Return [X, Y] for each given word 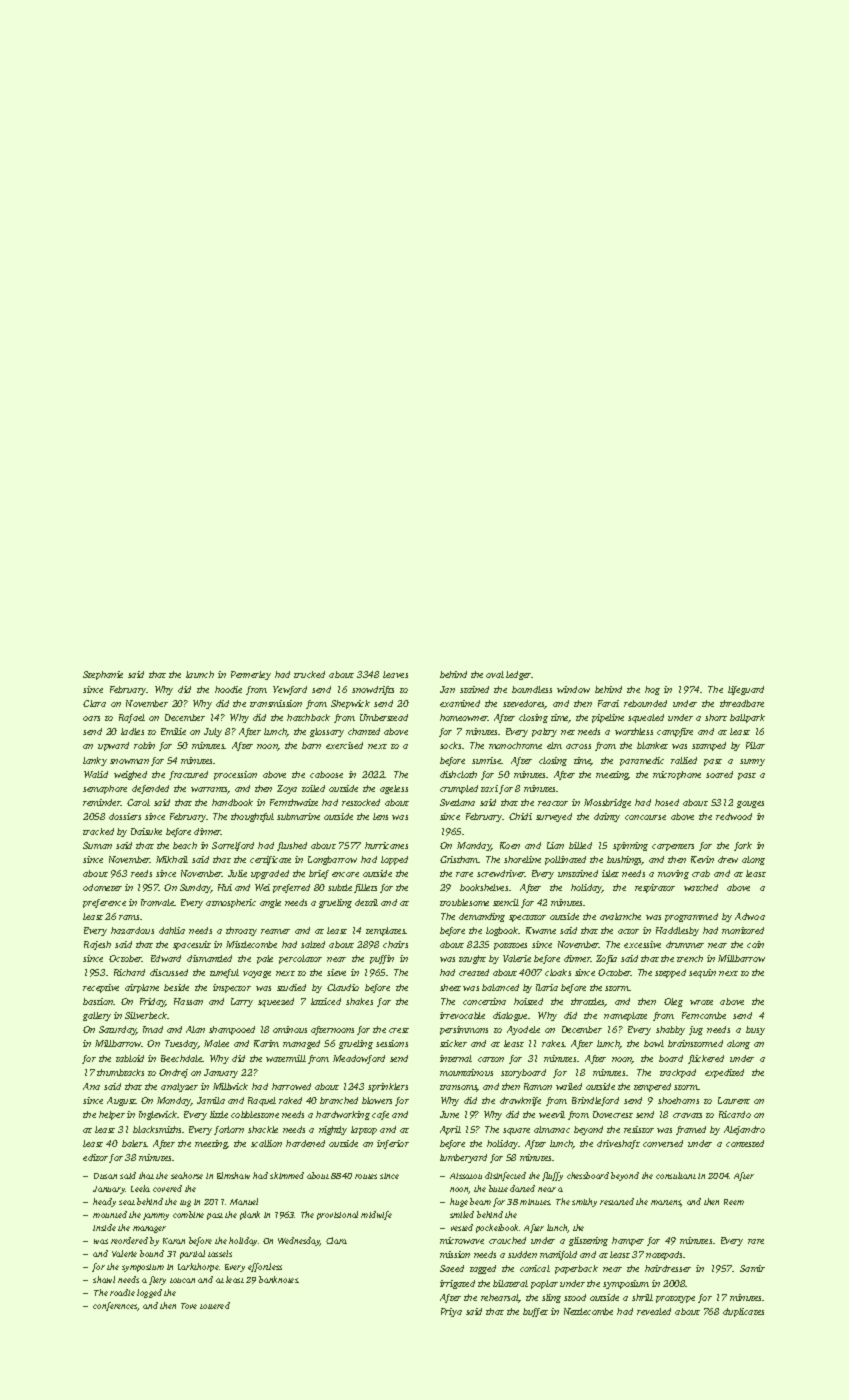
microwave [462, 1240]
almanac [552, 1129]
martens [666, 1203]
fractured [188, 775]
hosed [667, 802]
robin [144, 745]
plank [250, 1215]
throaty [241, 931]
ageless [394, 789]
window [573, 689]
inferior [393, 1144]
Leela [140, 1188]
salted [313, 944]
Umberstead [384, 717]
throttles [588, 1002]
